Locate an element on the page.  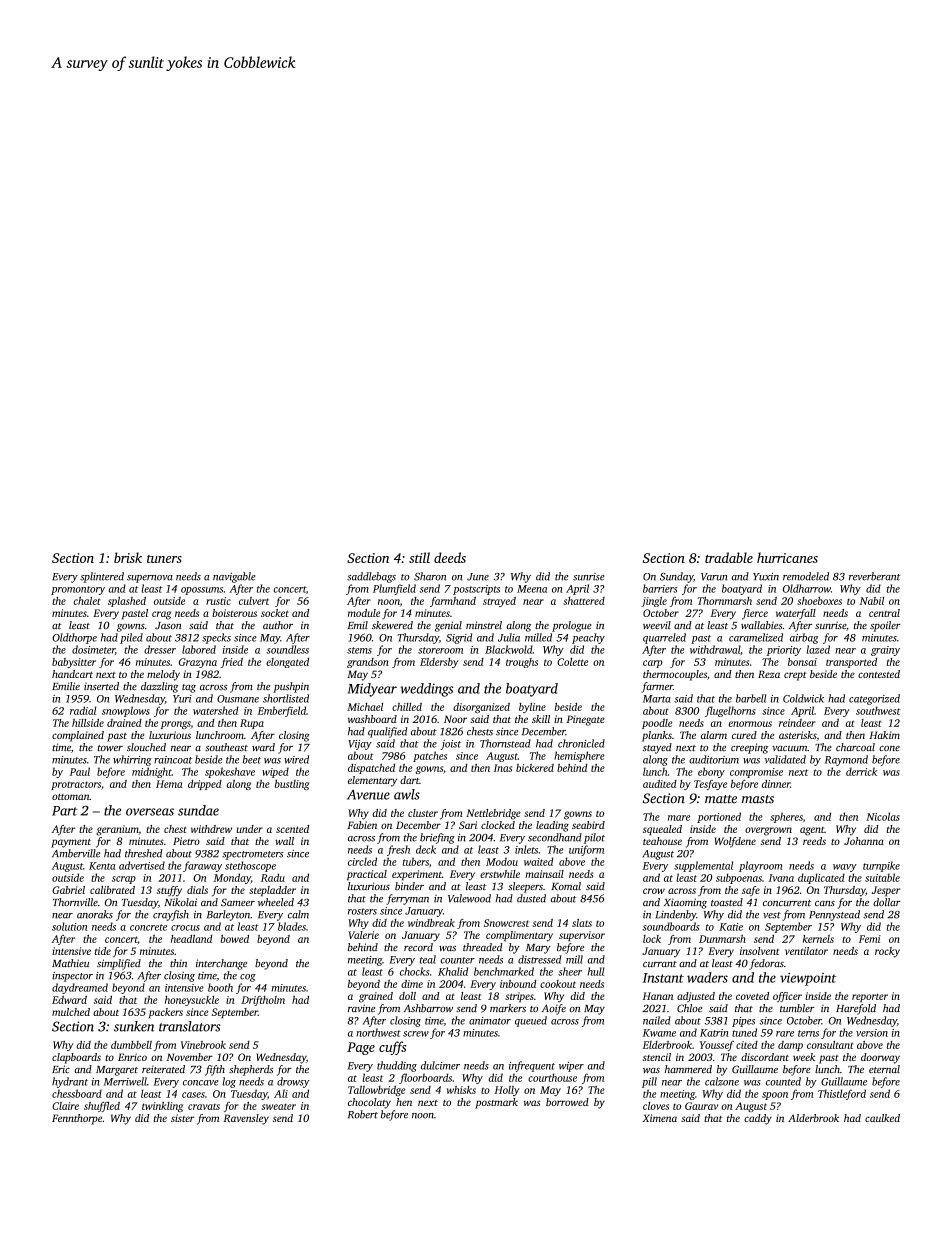
sister is located at coordinates (182, 1118).
